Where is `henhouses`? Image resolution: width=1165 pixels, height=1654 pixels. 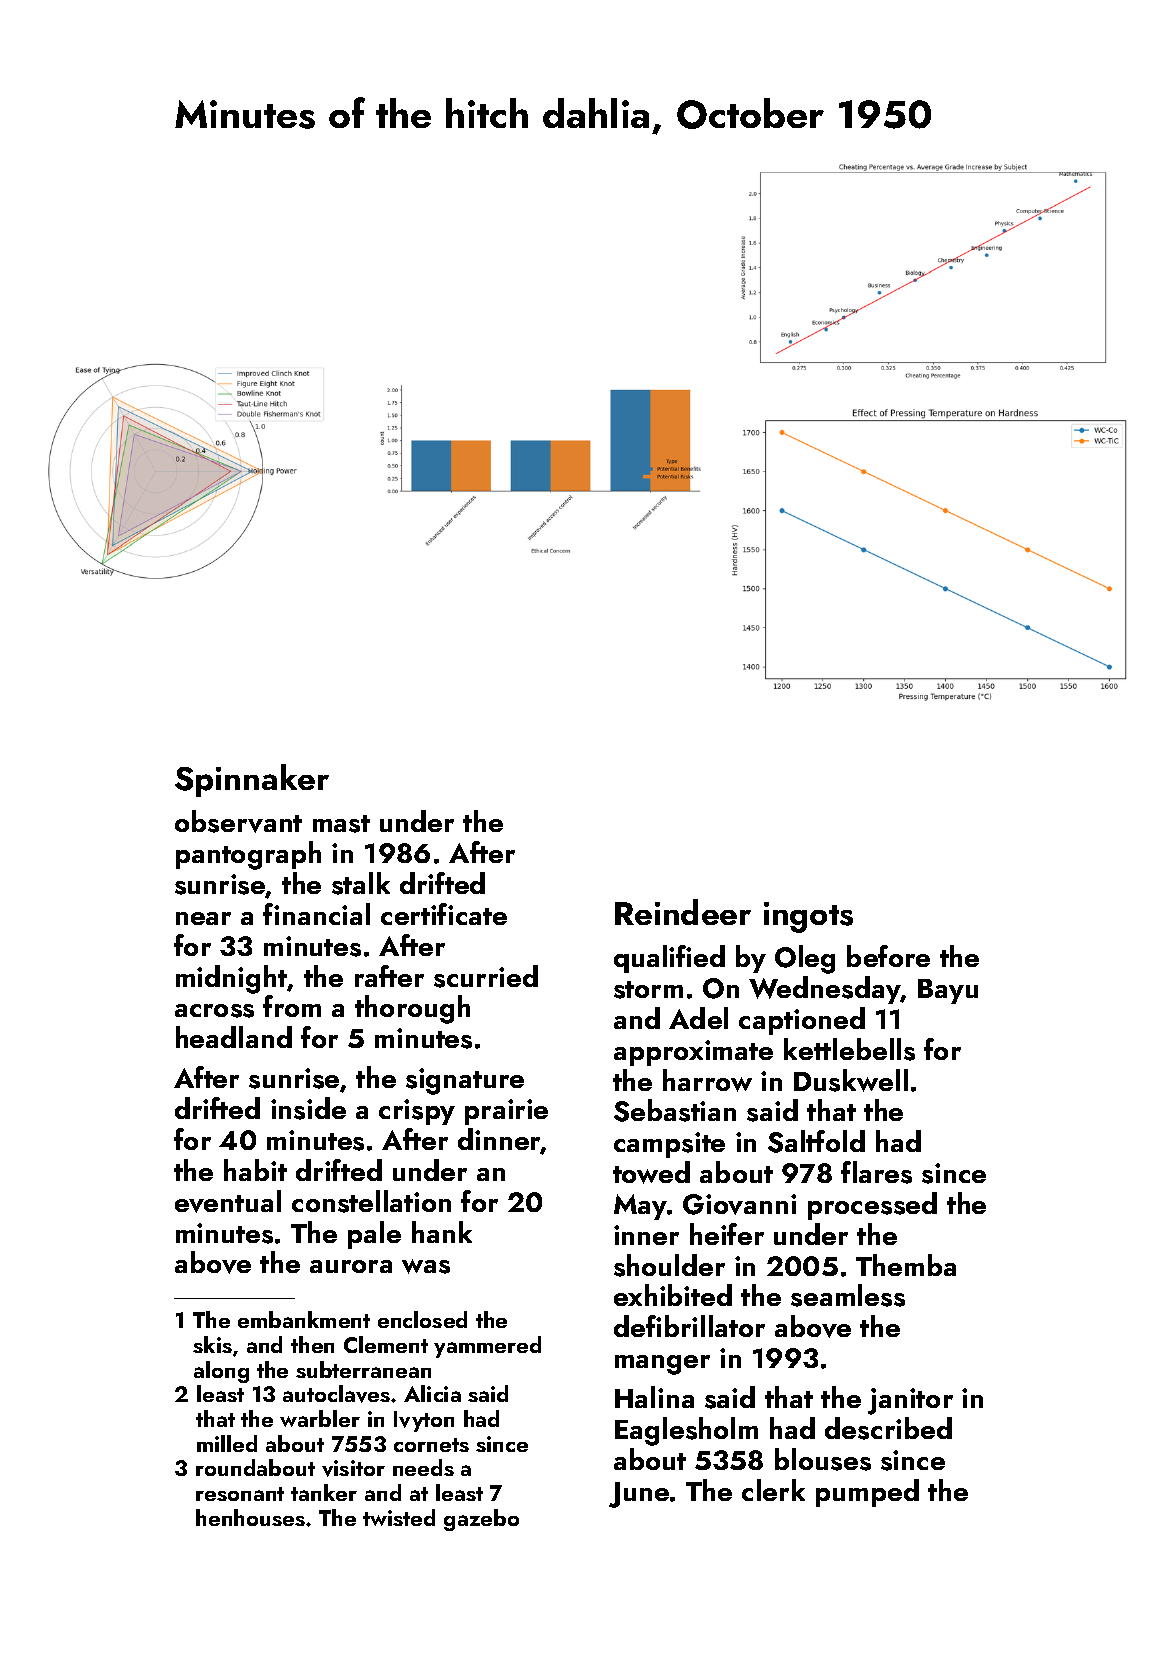 henhouses is located at coordinates (250, 1517).
